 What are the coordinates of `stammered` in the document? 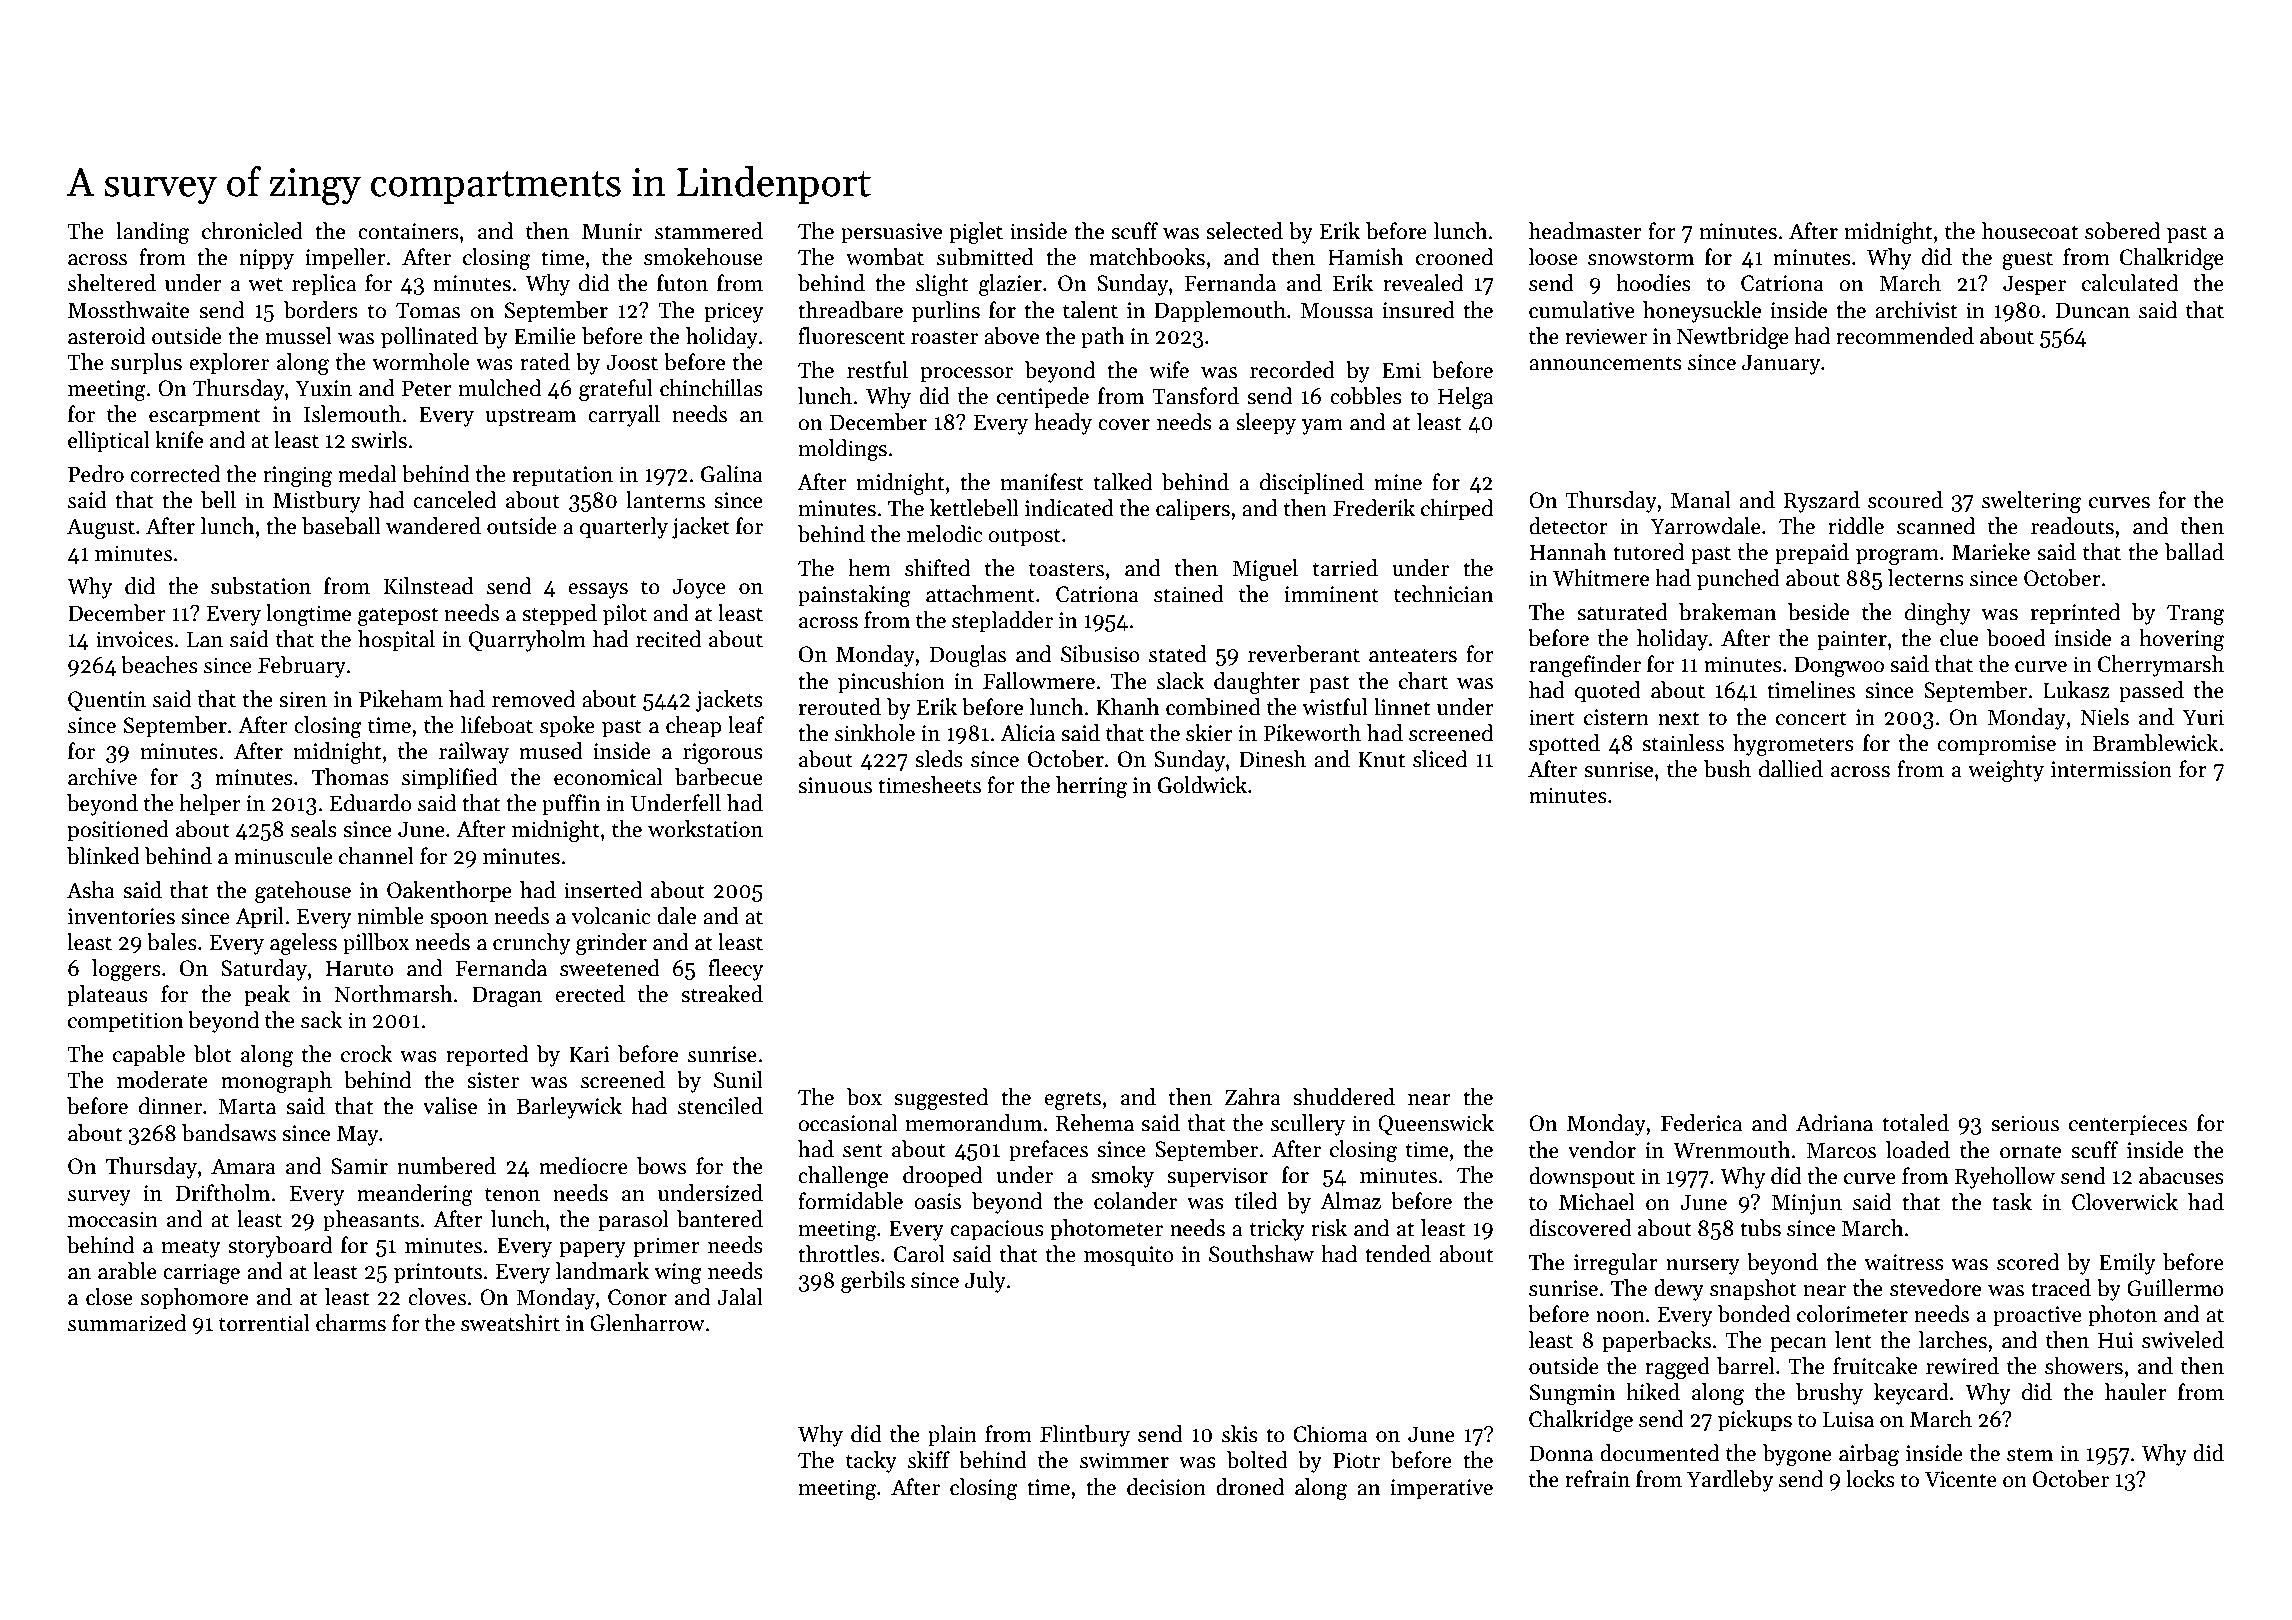 It's located at (709, 231).
